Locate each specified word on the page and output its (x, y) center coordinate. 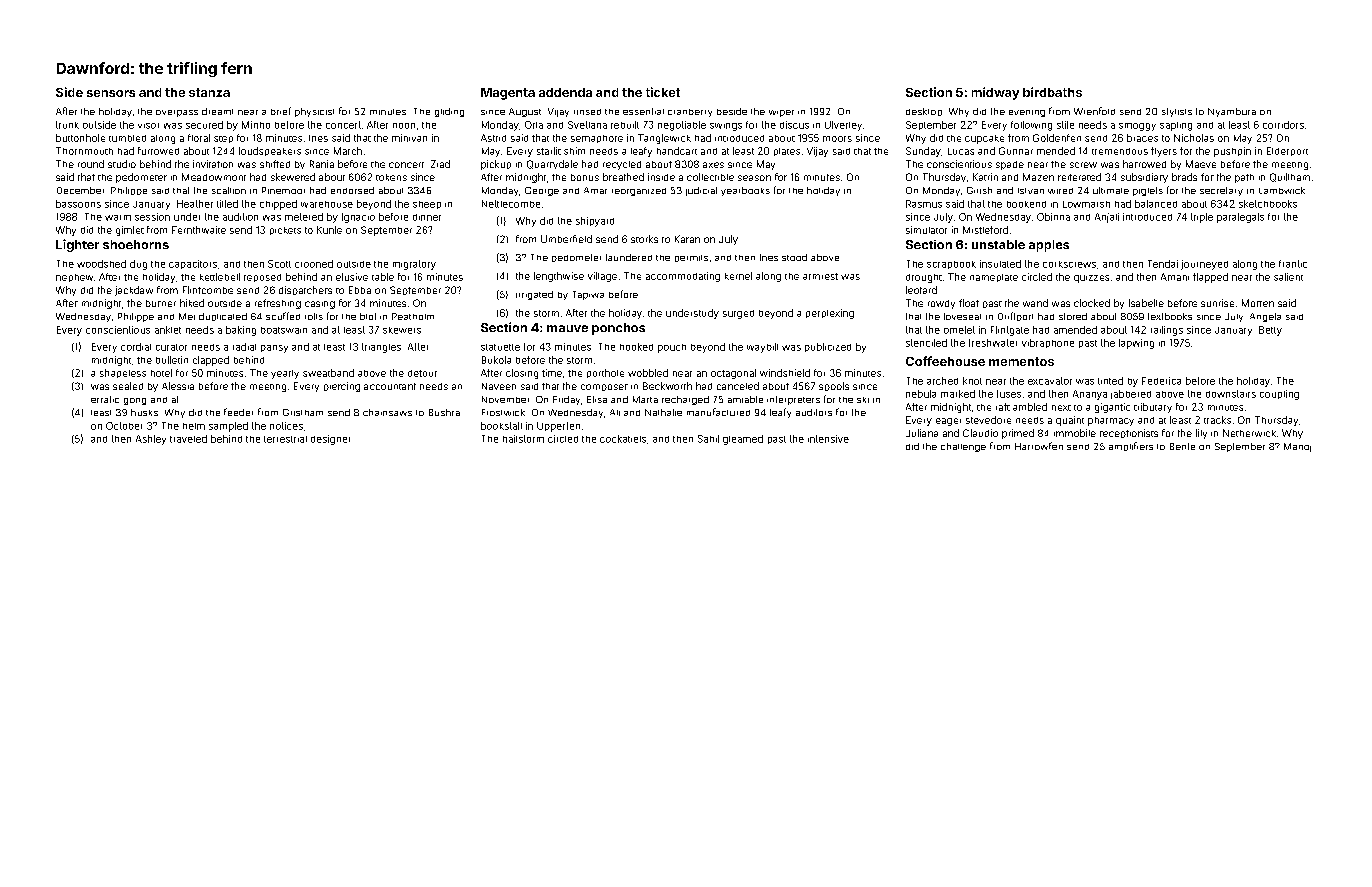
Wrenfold (1094, 111)
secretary (1221, 191)
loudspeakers (270, 151)
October (124, 426)
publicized (828, 347)
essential (643, 111)
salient (1288, 277)
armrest (820, 276)
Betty (1270, 331)
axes (713, 165)
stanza (209, 92)
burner (161, 303)
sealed (128, 386)
